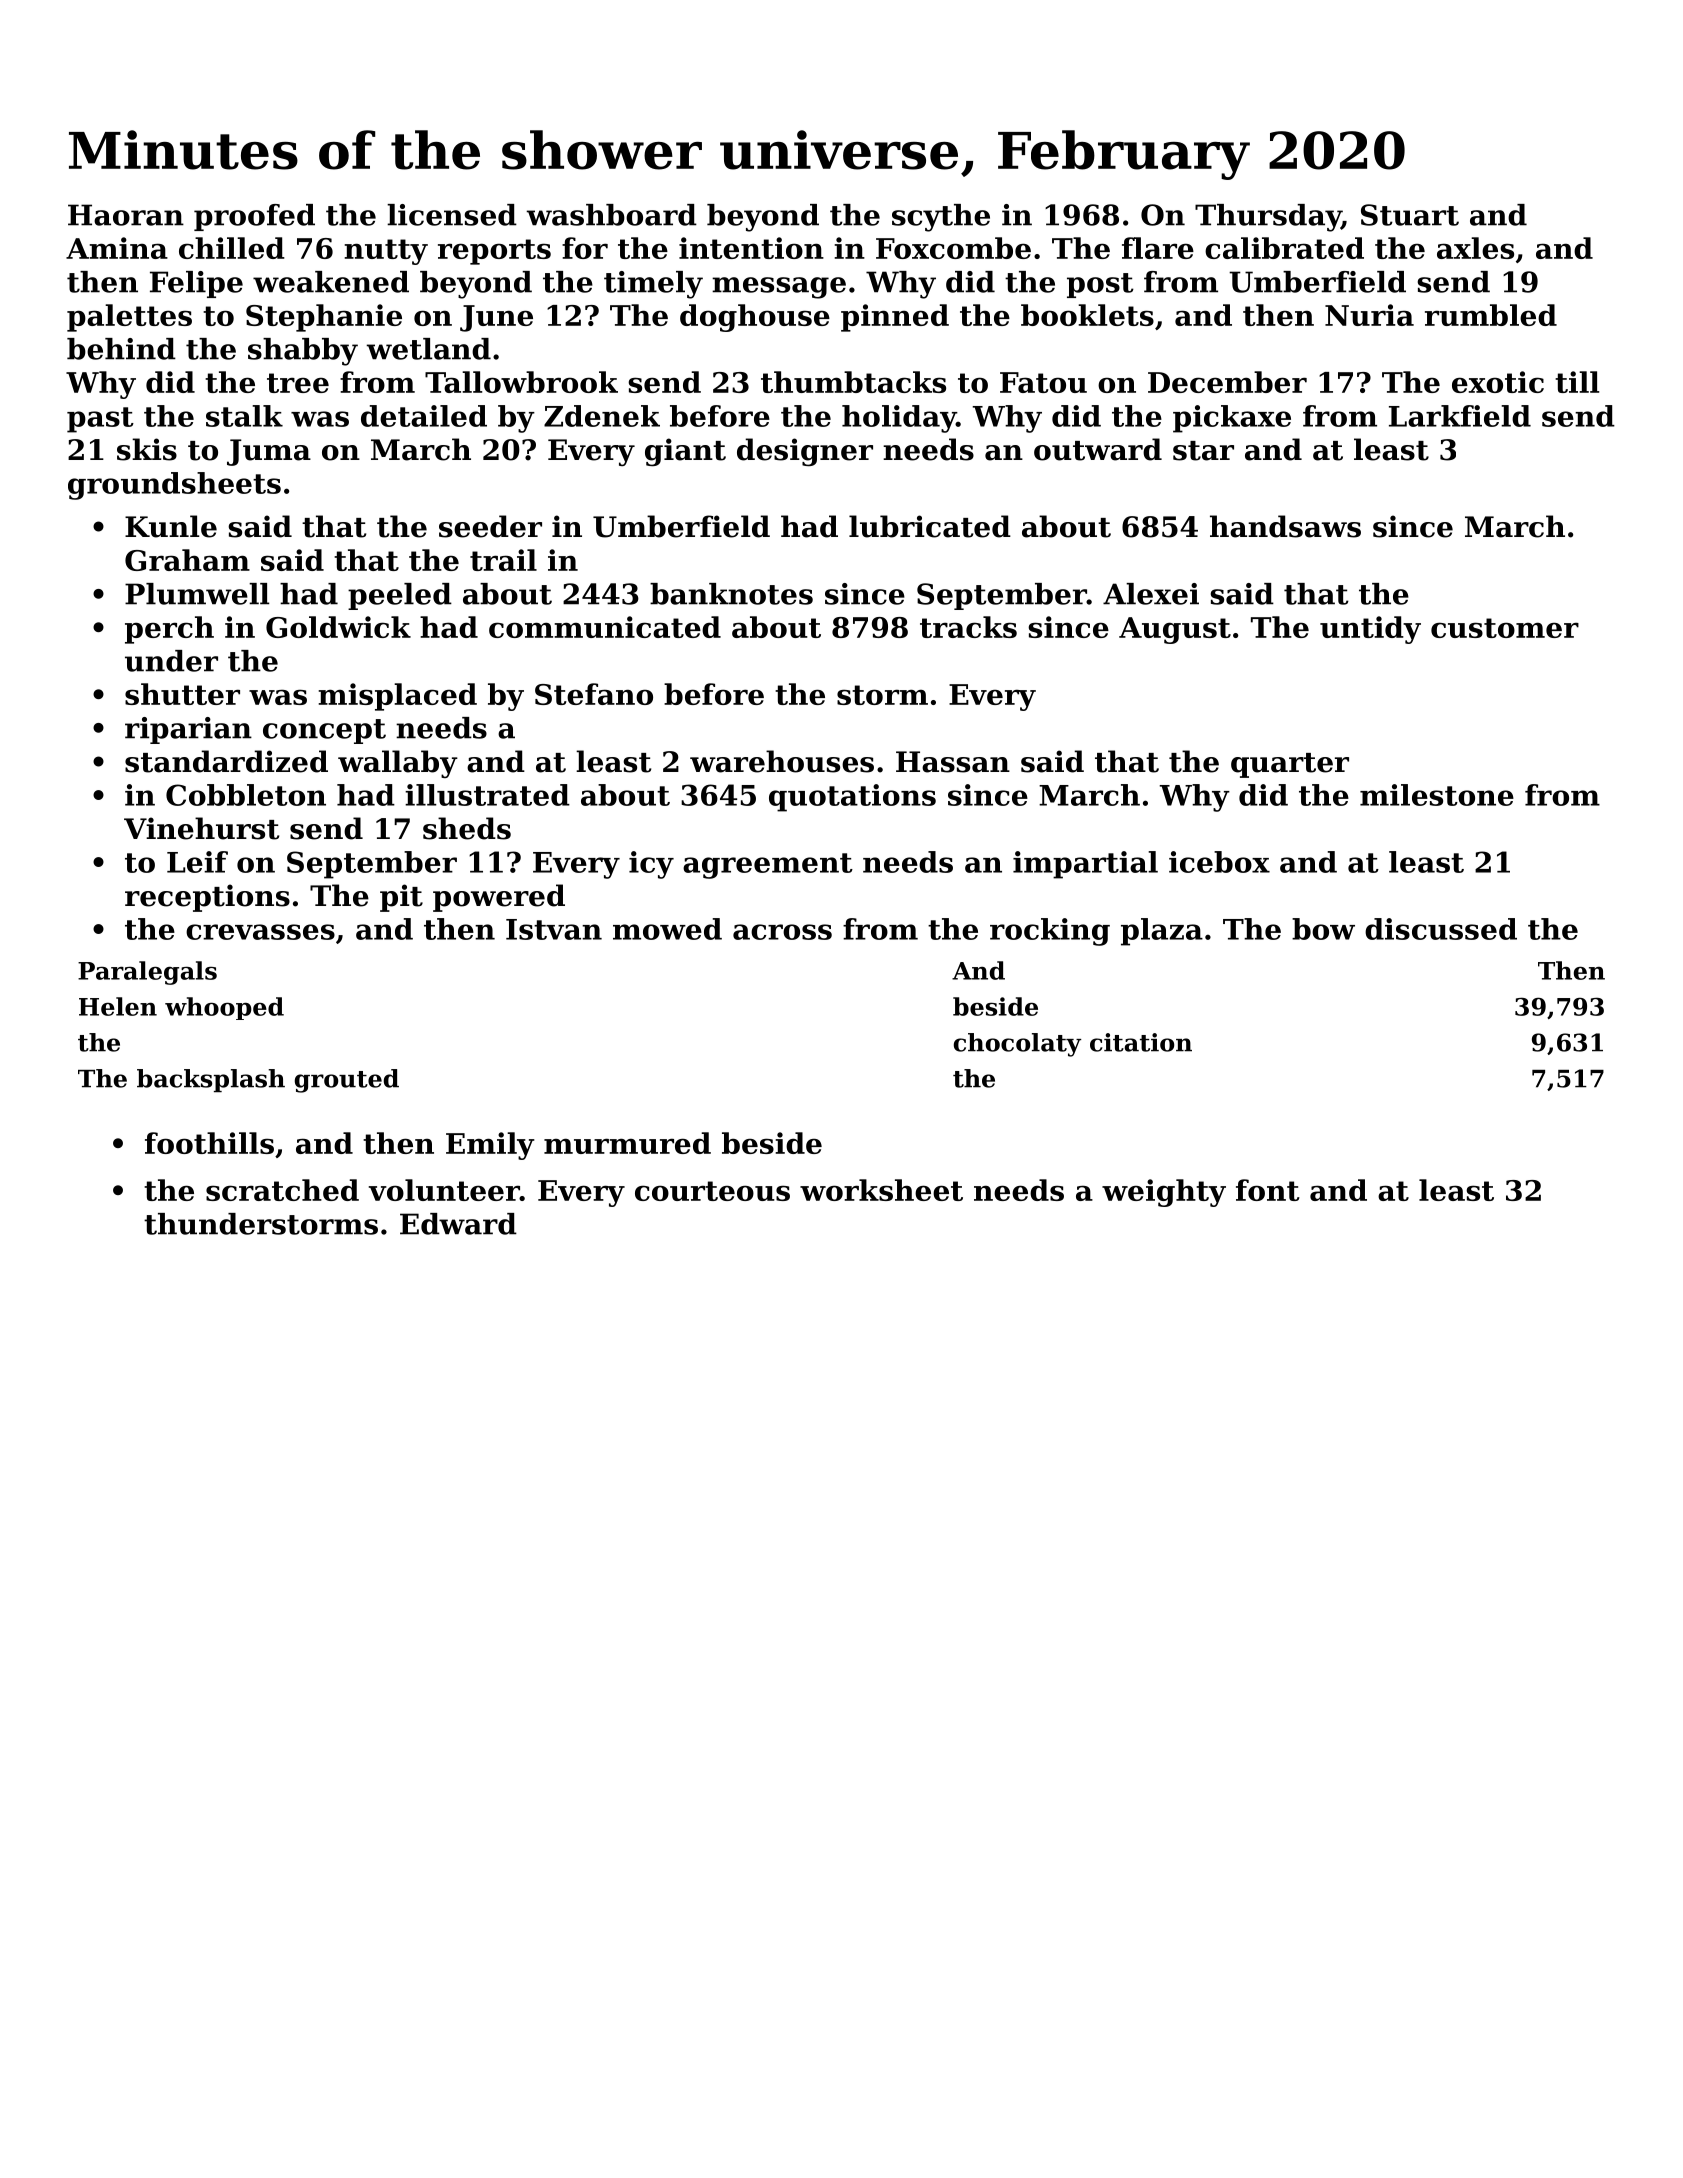  What do you see at coordinates (712, 1191) in the screenshot?
I see `courteous` at bounding box center [712, 1191].
